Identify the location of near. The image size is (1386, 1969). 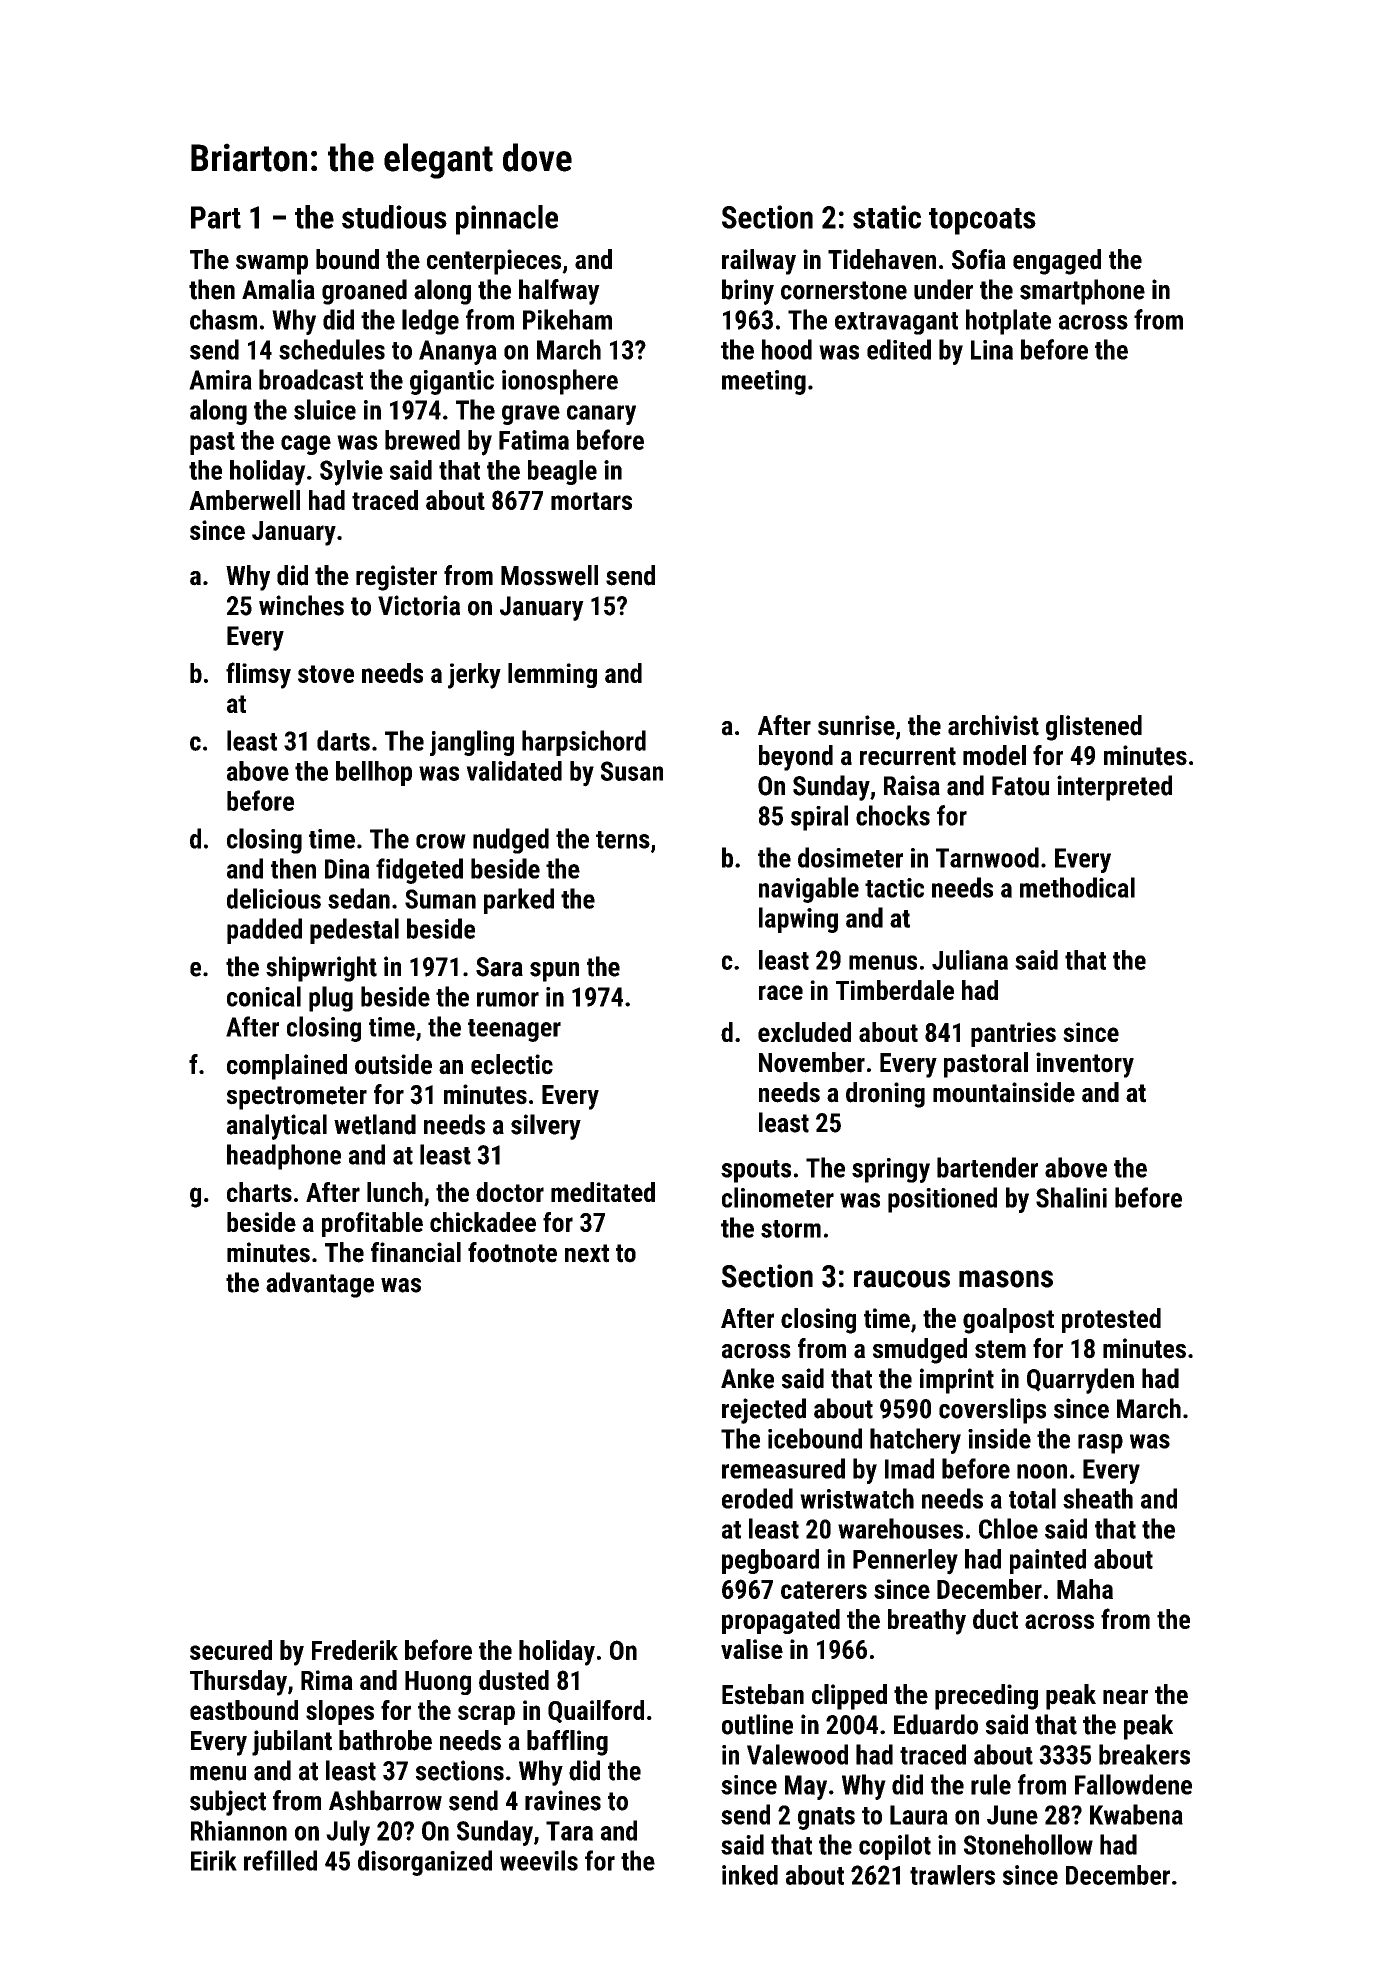
(1125, 1697).
